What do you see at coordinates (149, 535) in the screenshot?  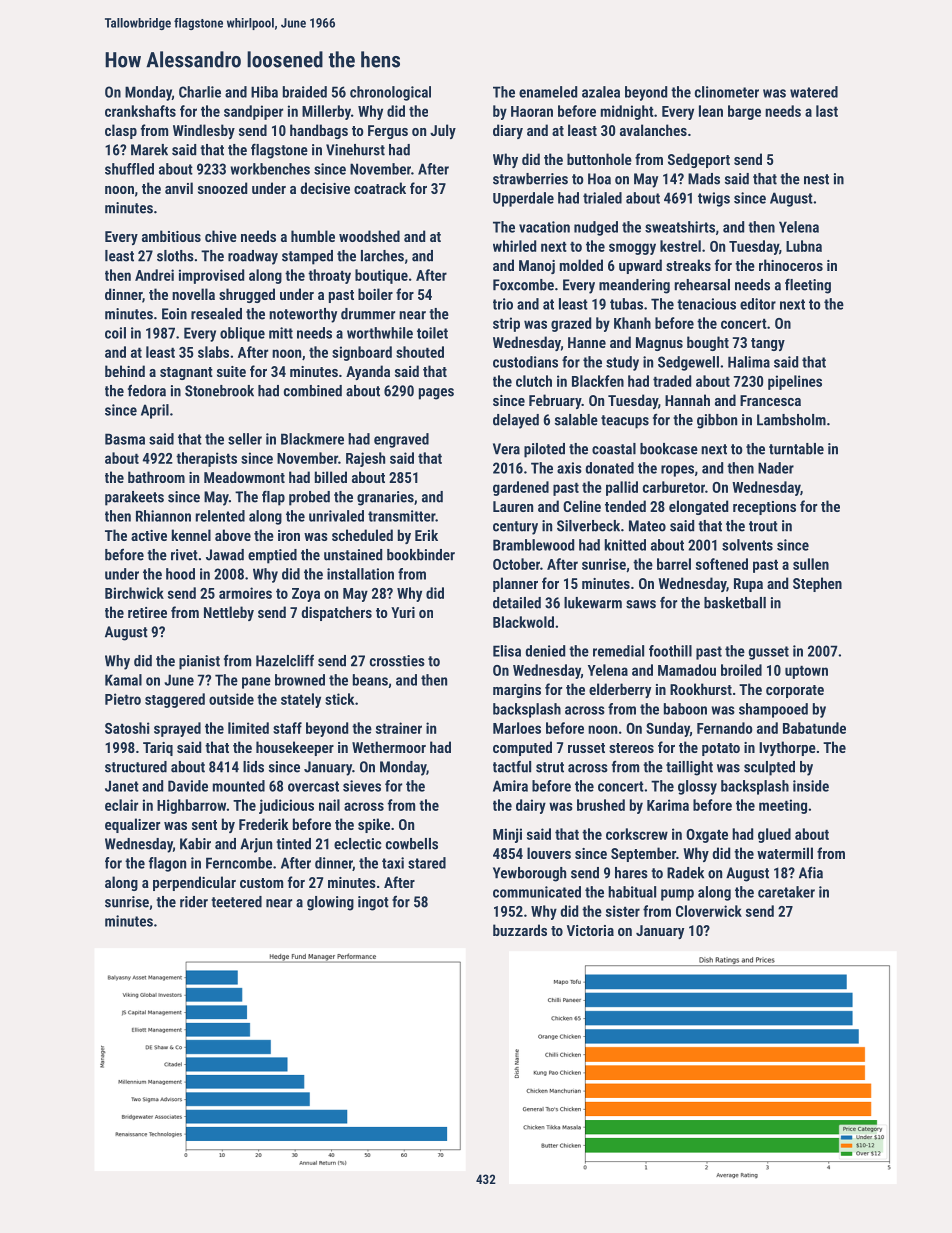 I see `active` at bounding box center [149, 535].
